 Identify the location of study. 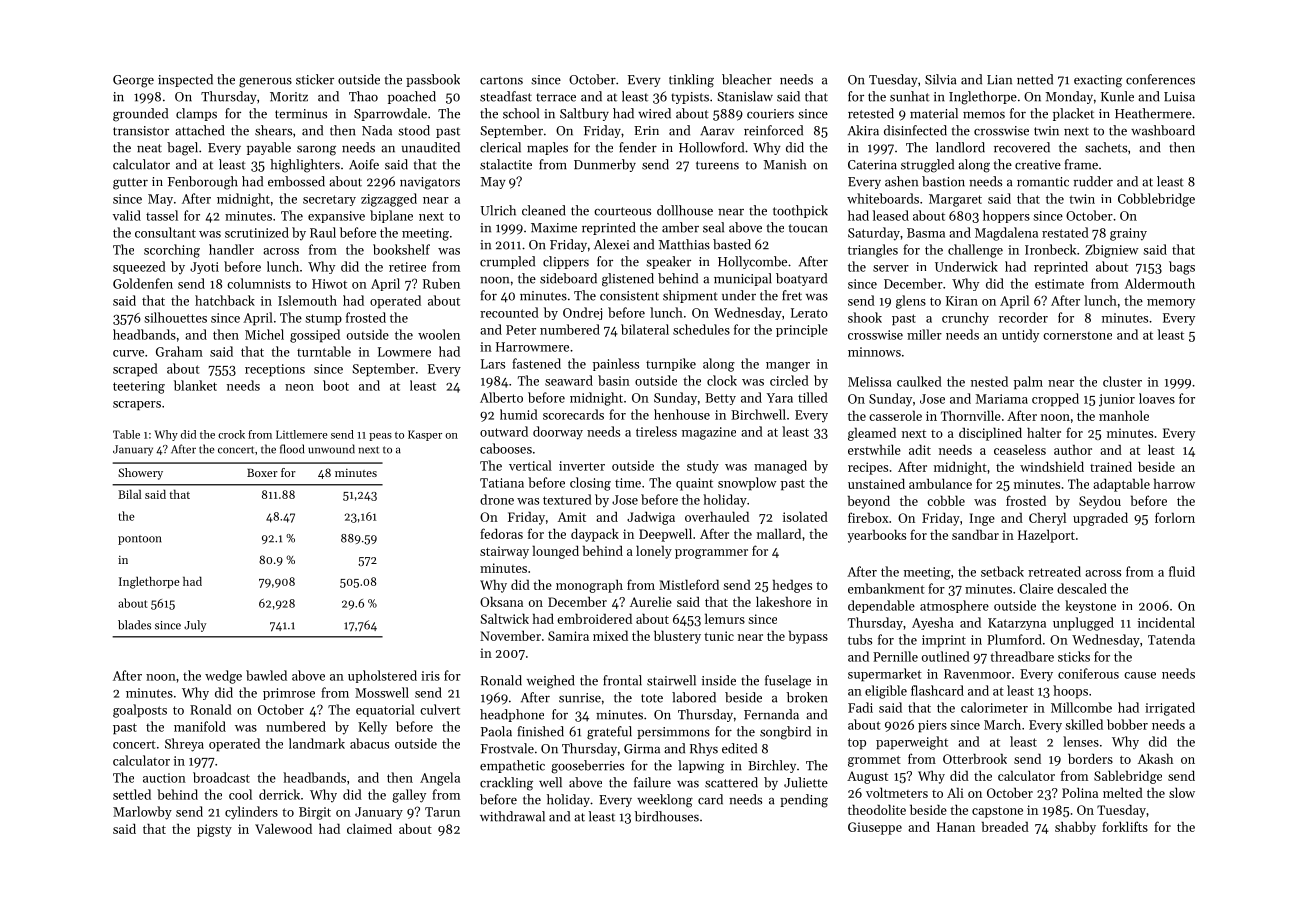
(703, 467).
